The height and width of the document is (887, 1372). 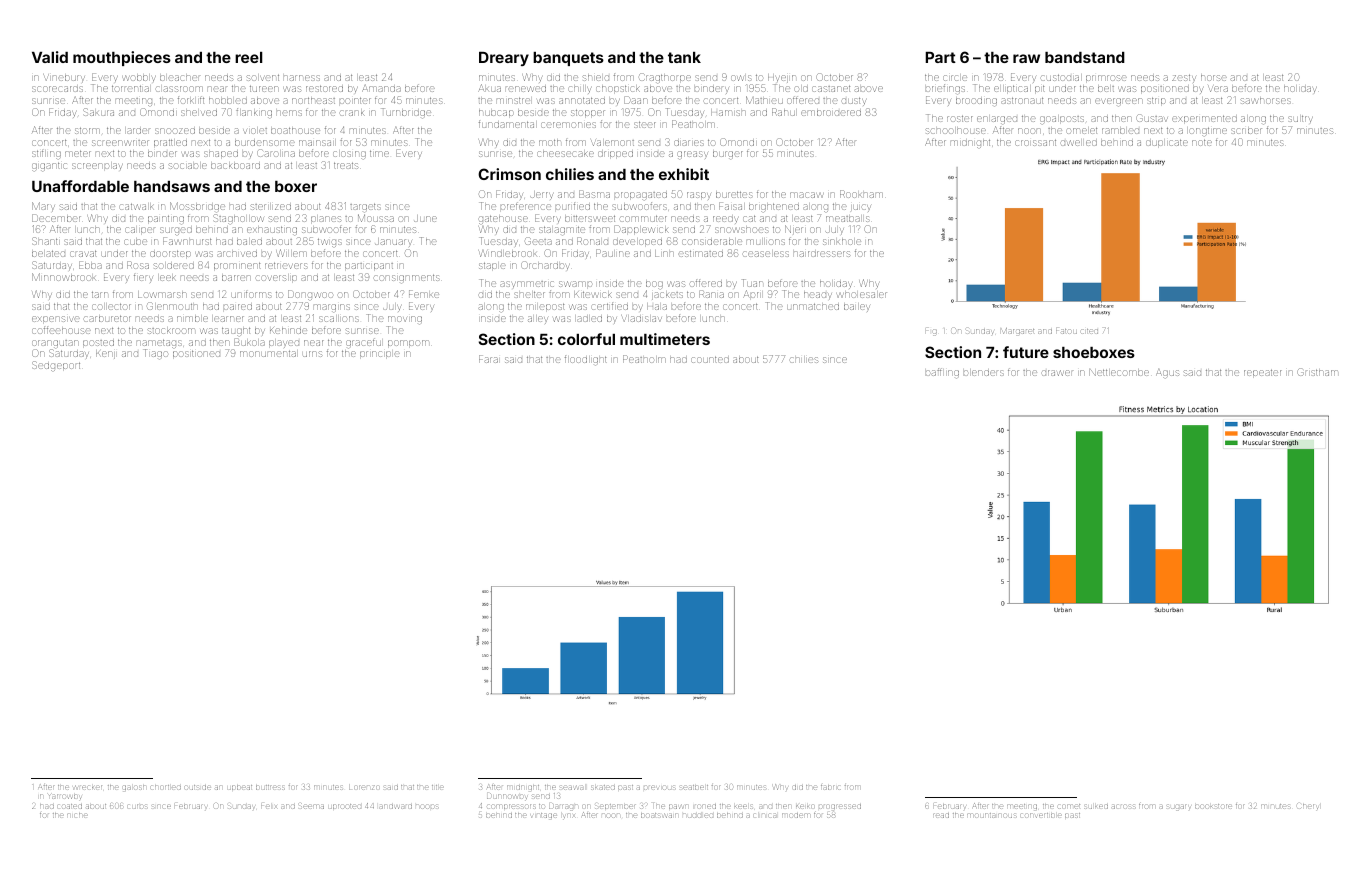 What do you see at coordinates (1066, 331) in the document?
I see `Fatou` at bounding box center [1066, 331].
